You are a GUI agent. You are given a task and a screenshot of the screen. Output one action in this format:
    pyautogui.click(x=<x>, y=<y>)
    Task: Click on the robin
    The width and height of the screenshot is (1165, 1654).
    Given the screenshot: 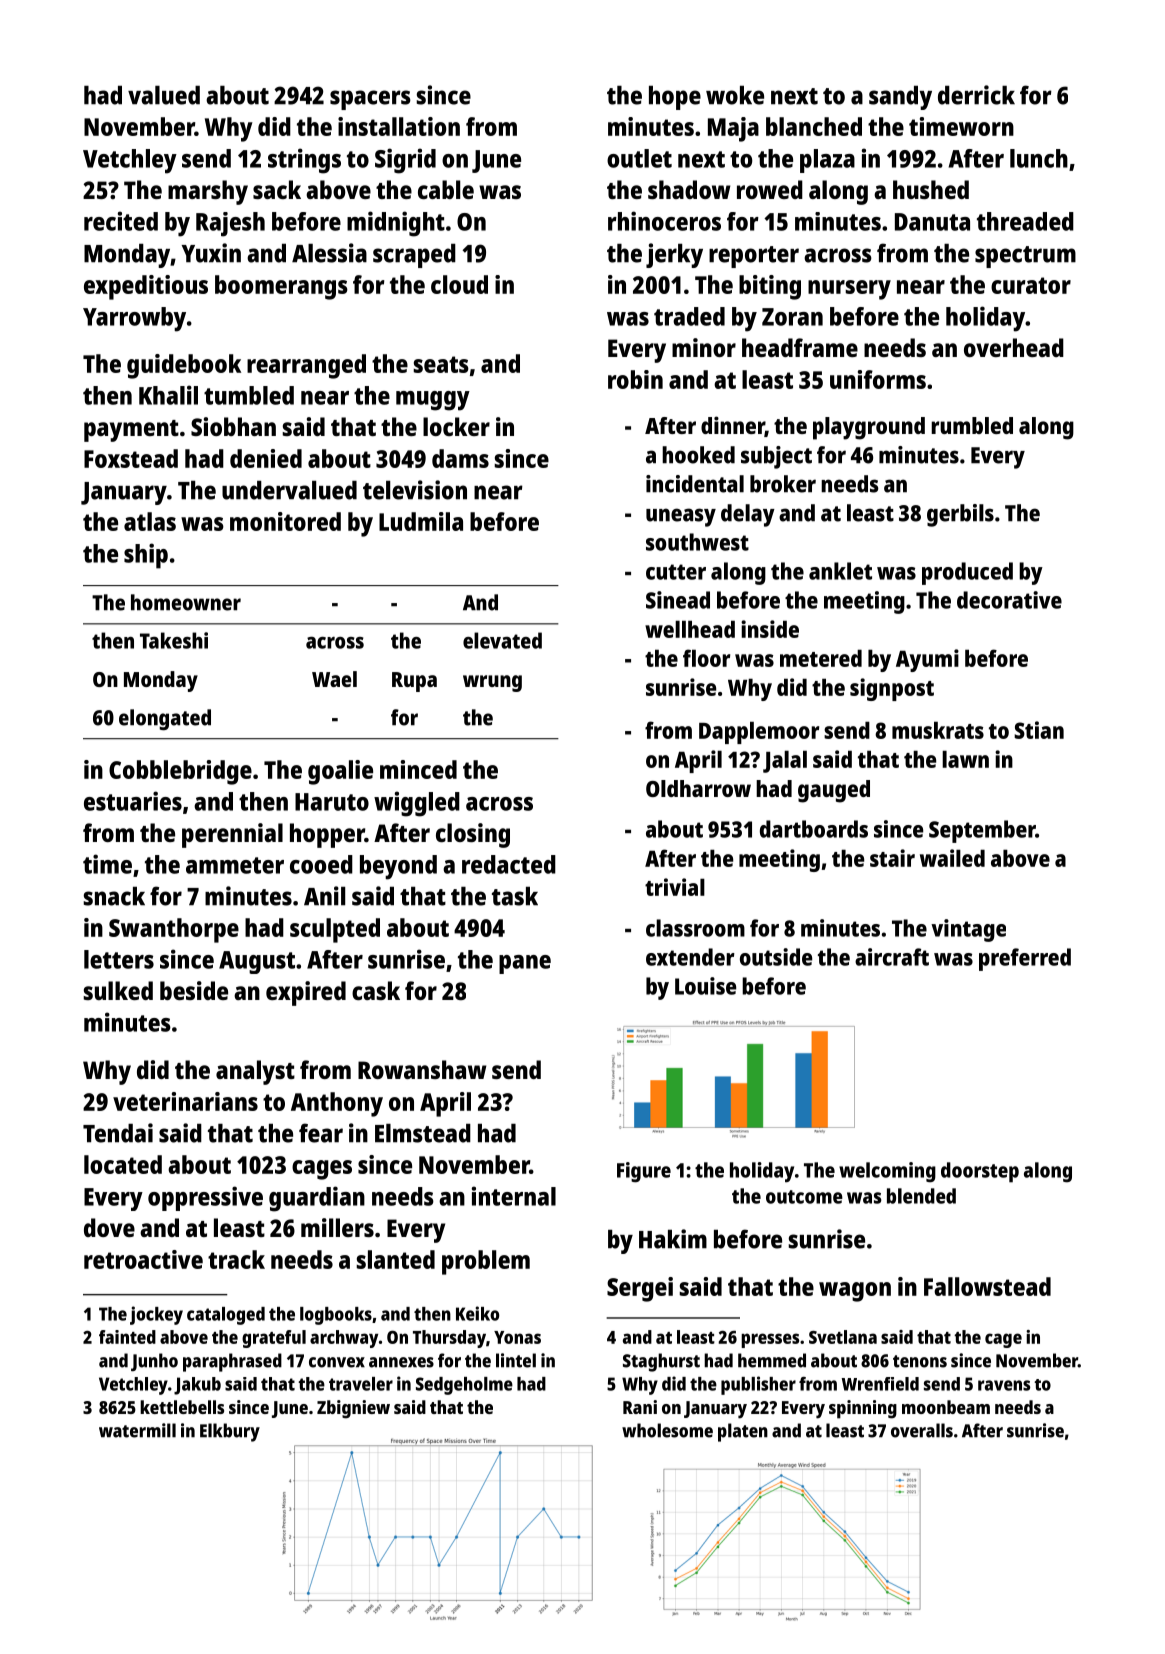 What is the action you would take?
    pyautogui.click(x=635, y=379)
